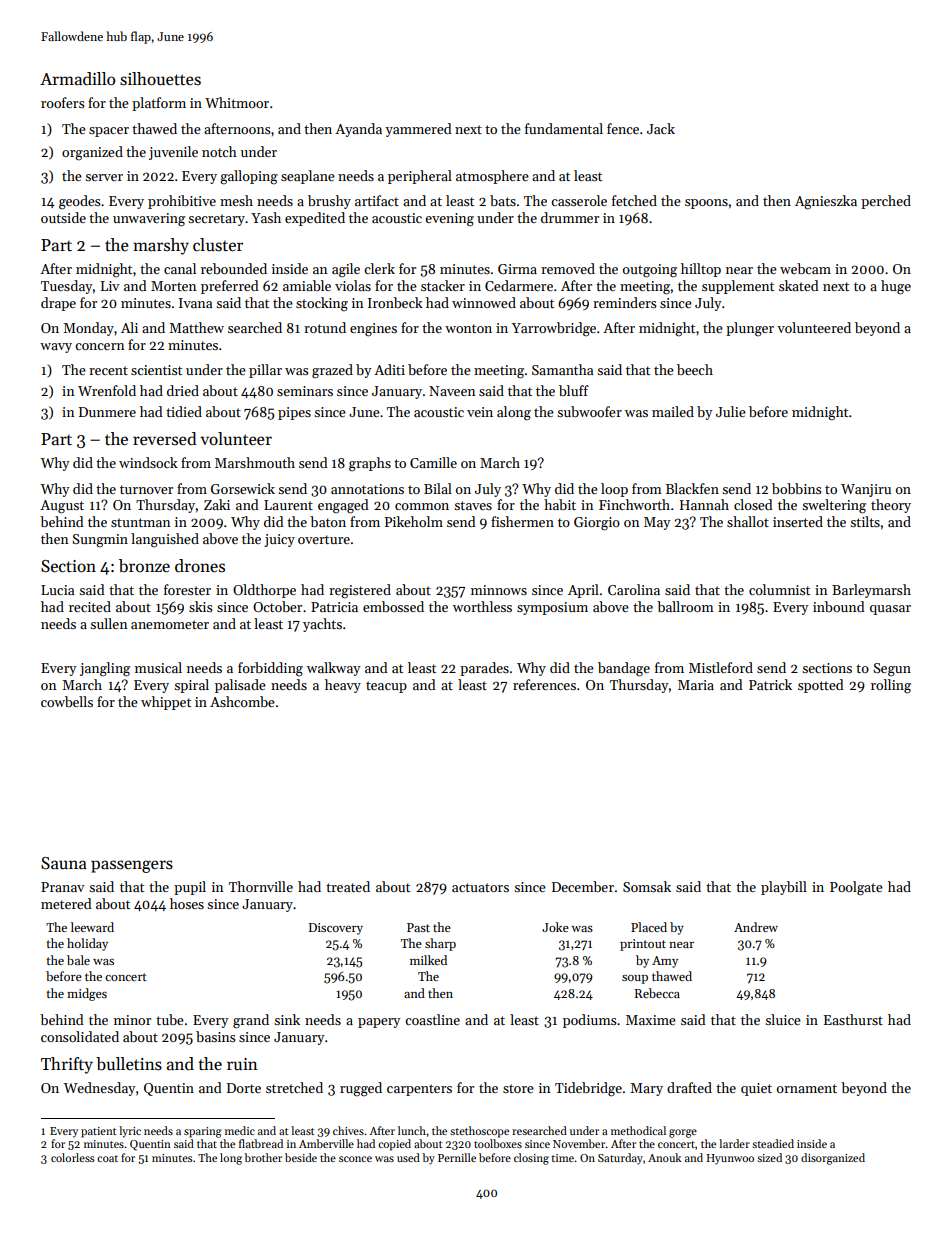 This screenshot has width=952, height=1233. Describe the element at coordinates (583, 886) in the screenshot. I see `December` at that location.
